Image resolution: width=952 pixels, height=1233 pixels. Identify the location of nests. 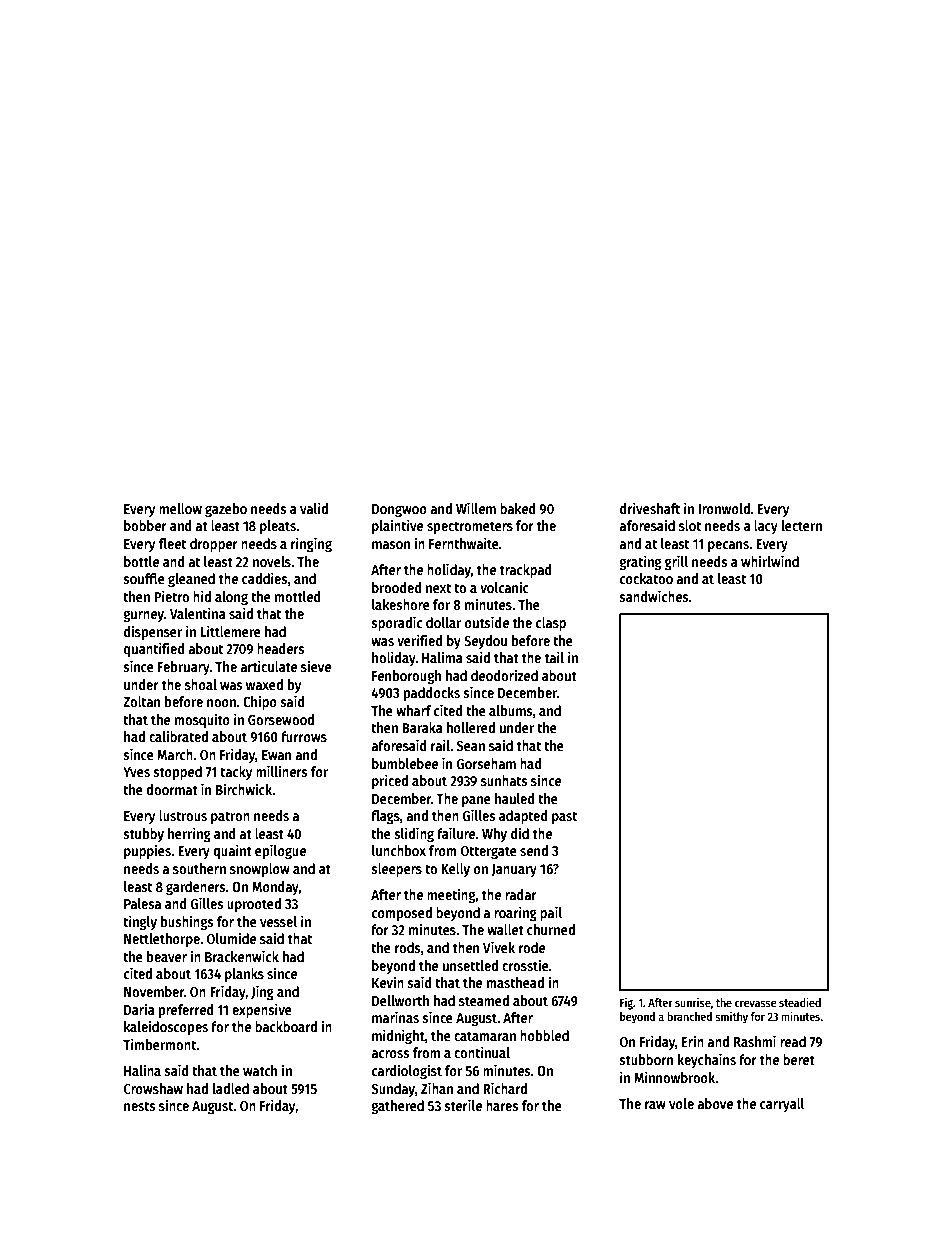
(140, 1106).
